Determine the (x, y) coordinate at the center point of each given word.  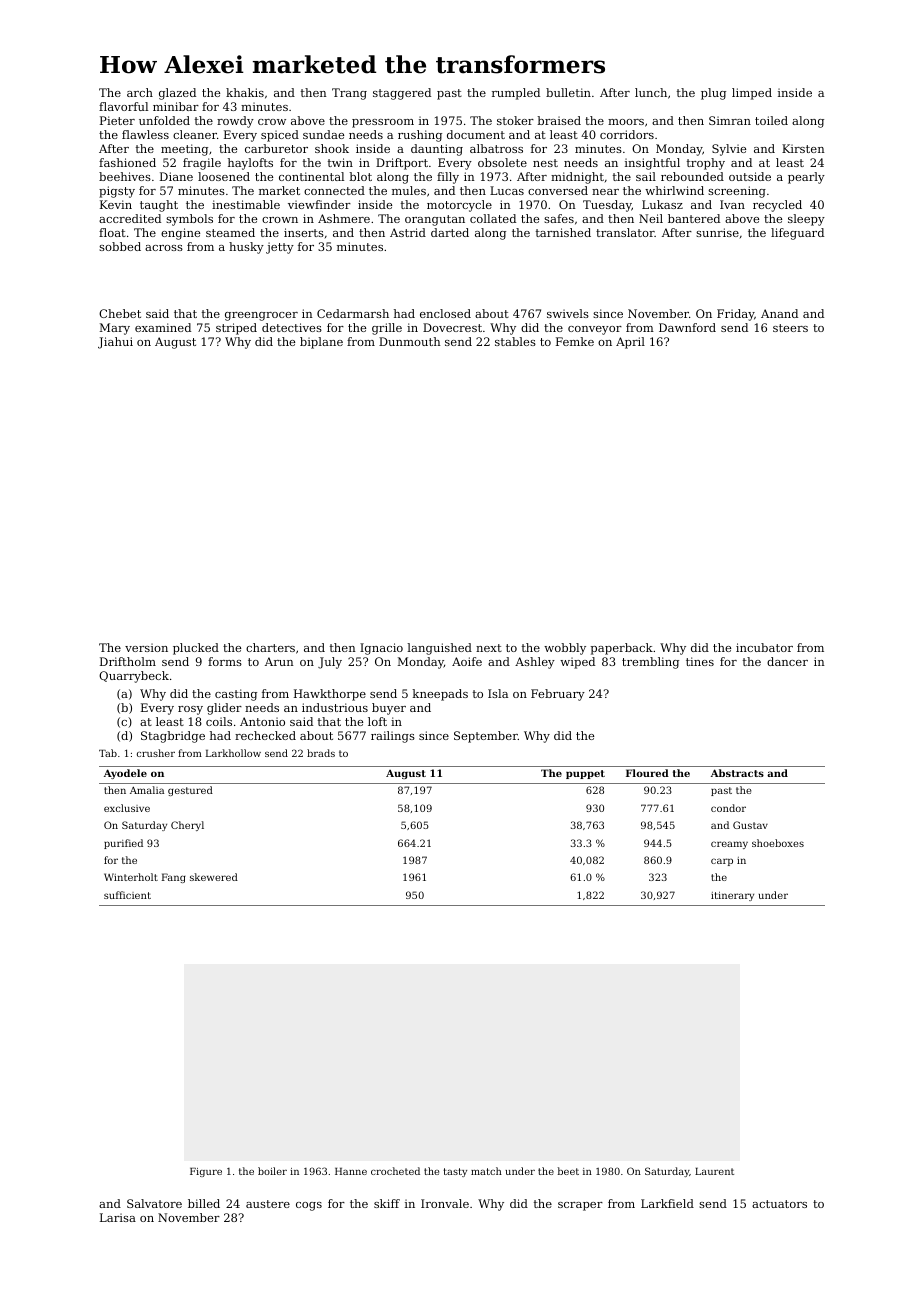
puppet (585, 774)
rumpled (516, 94)
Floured (647, 773)
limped (752, 94)
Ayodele (125, 774)
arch (140, 92)
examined (163, 327)
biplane (321, 343)
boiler (272, 1171)
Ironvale (445, 1203)
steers (790, 328)
